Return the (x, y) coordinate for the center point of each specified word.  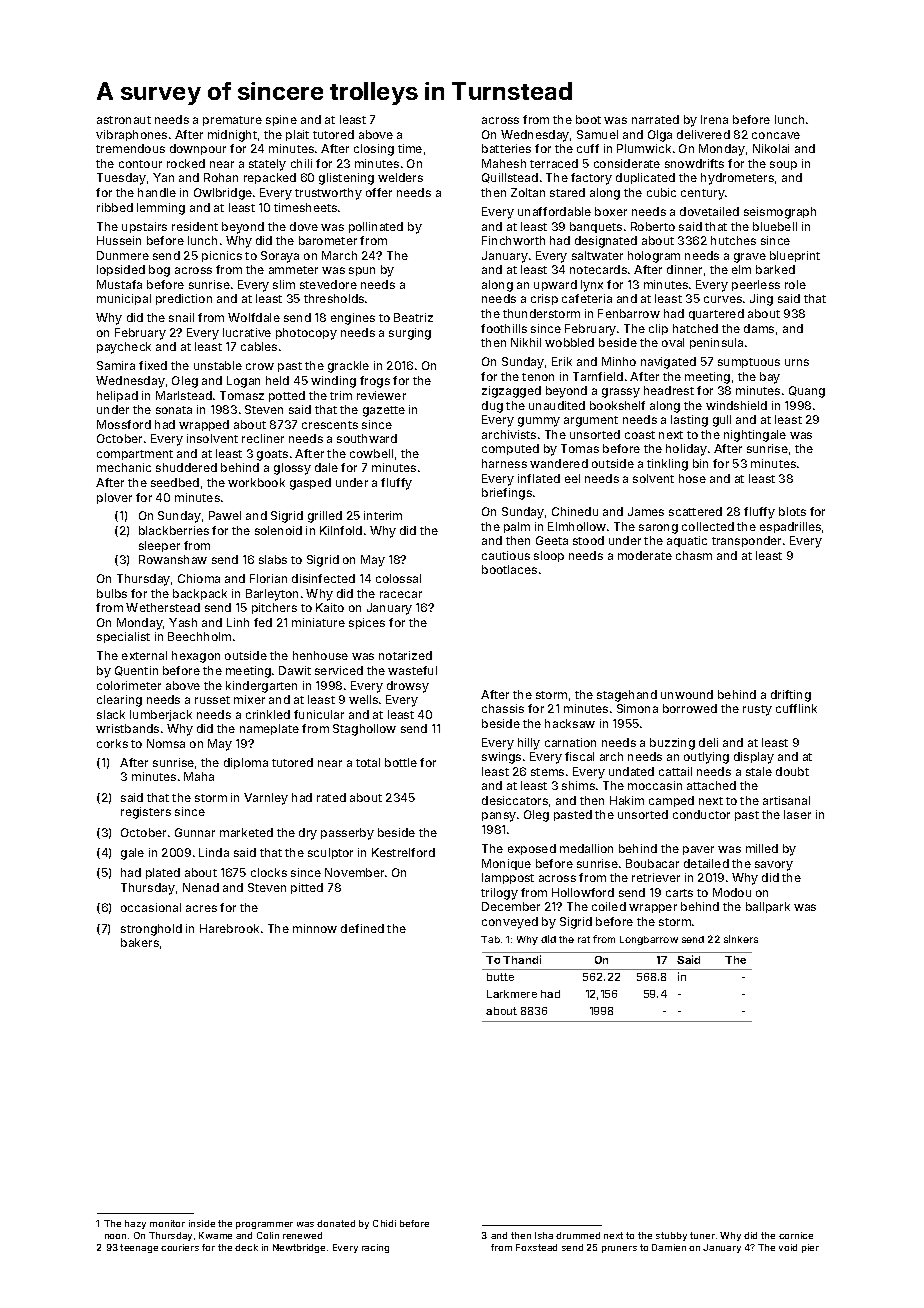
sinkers (741, 939)
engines (353, 319)
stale (759, 771)
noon (115, 1236)
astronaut (124, 120)
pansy (499, 817)
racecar (401, 594)
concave (776, 135)
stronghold (151, 930)
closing (374, 150)
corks (112, 743)
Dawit (295, 670)
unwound (687, 694)
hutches (733, 240)
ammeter (293, 270)
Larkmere (512, 994)
